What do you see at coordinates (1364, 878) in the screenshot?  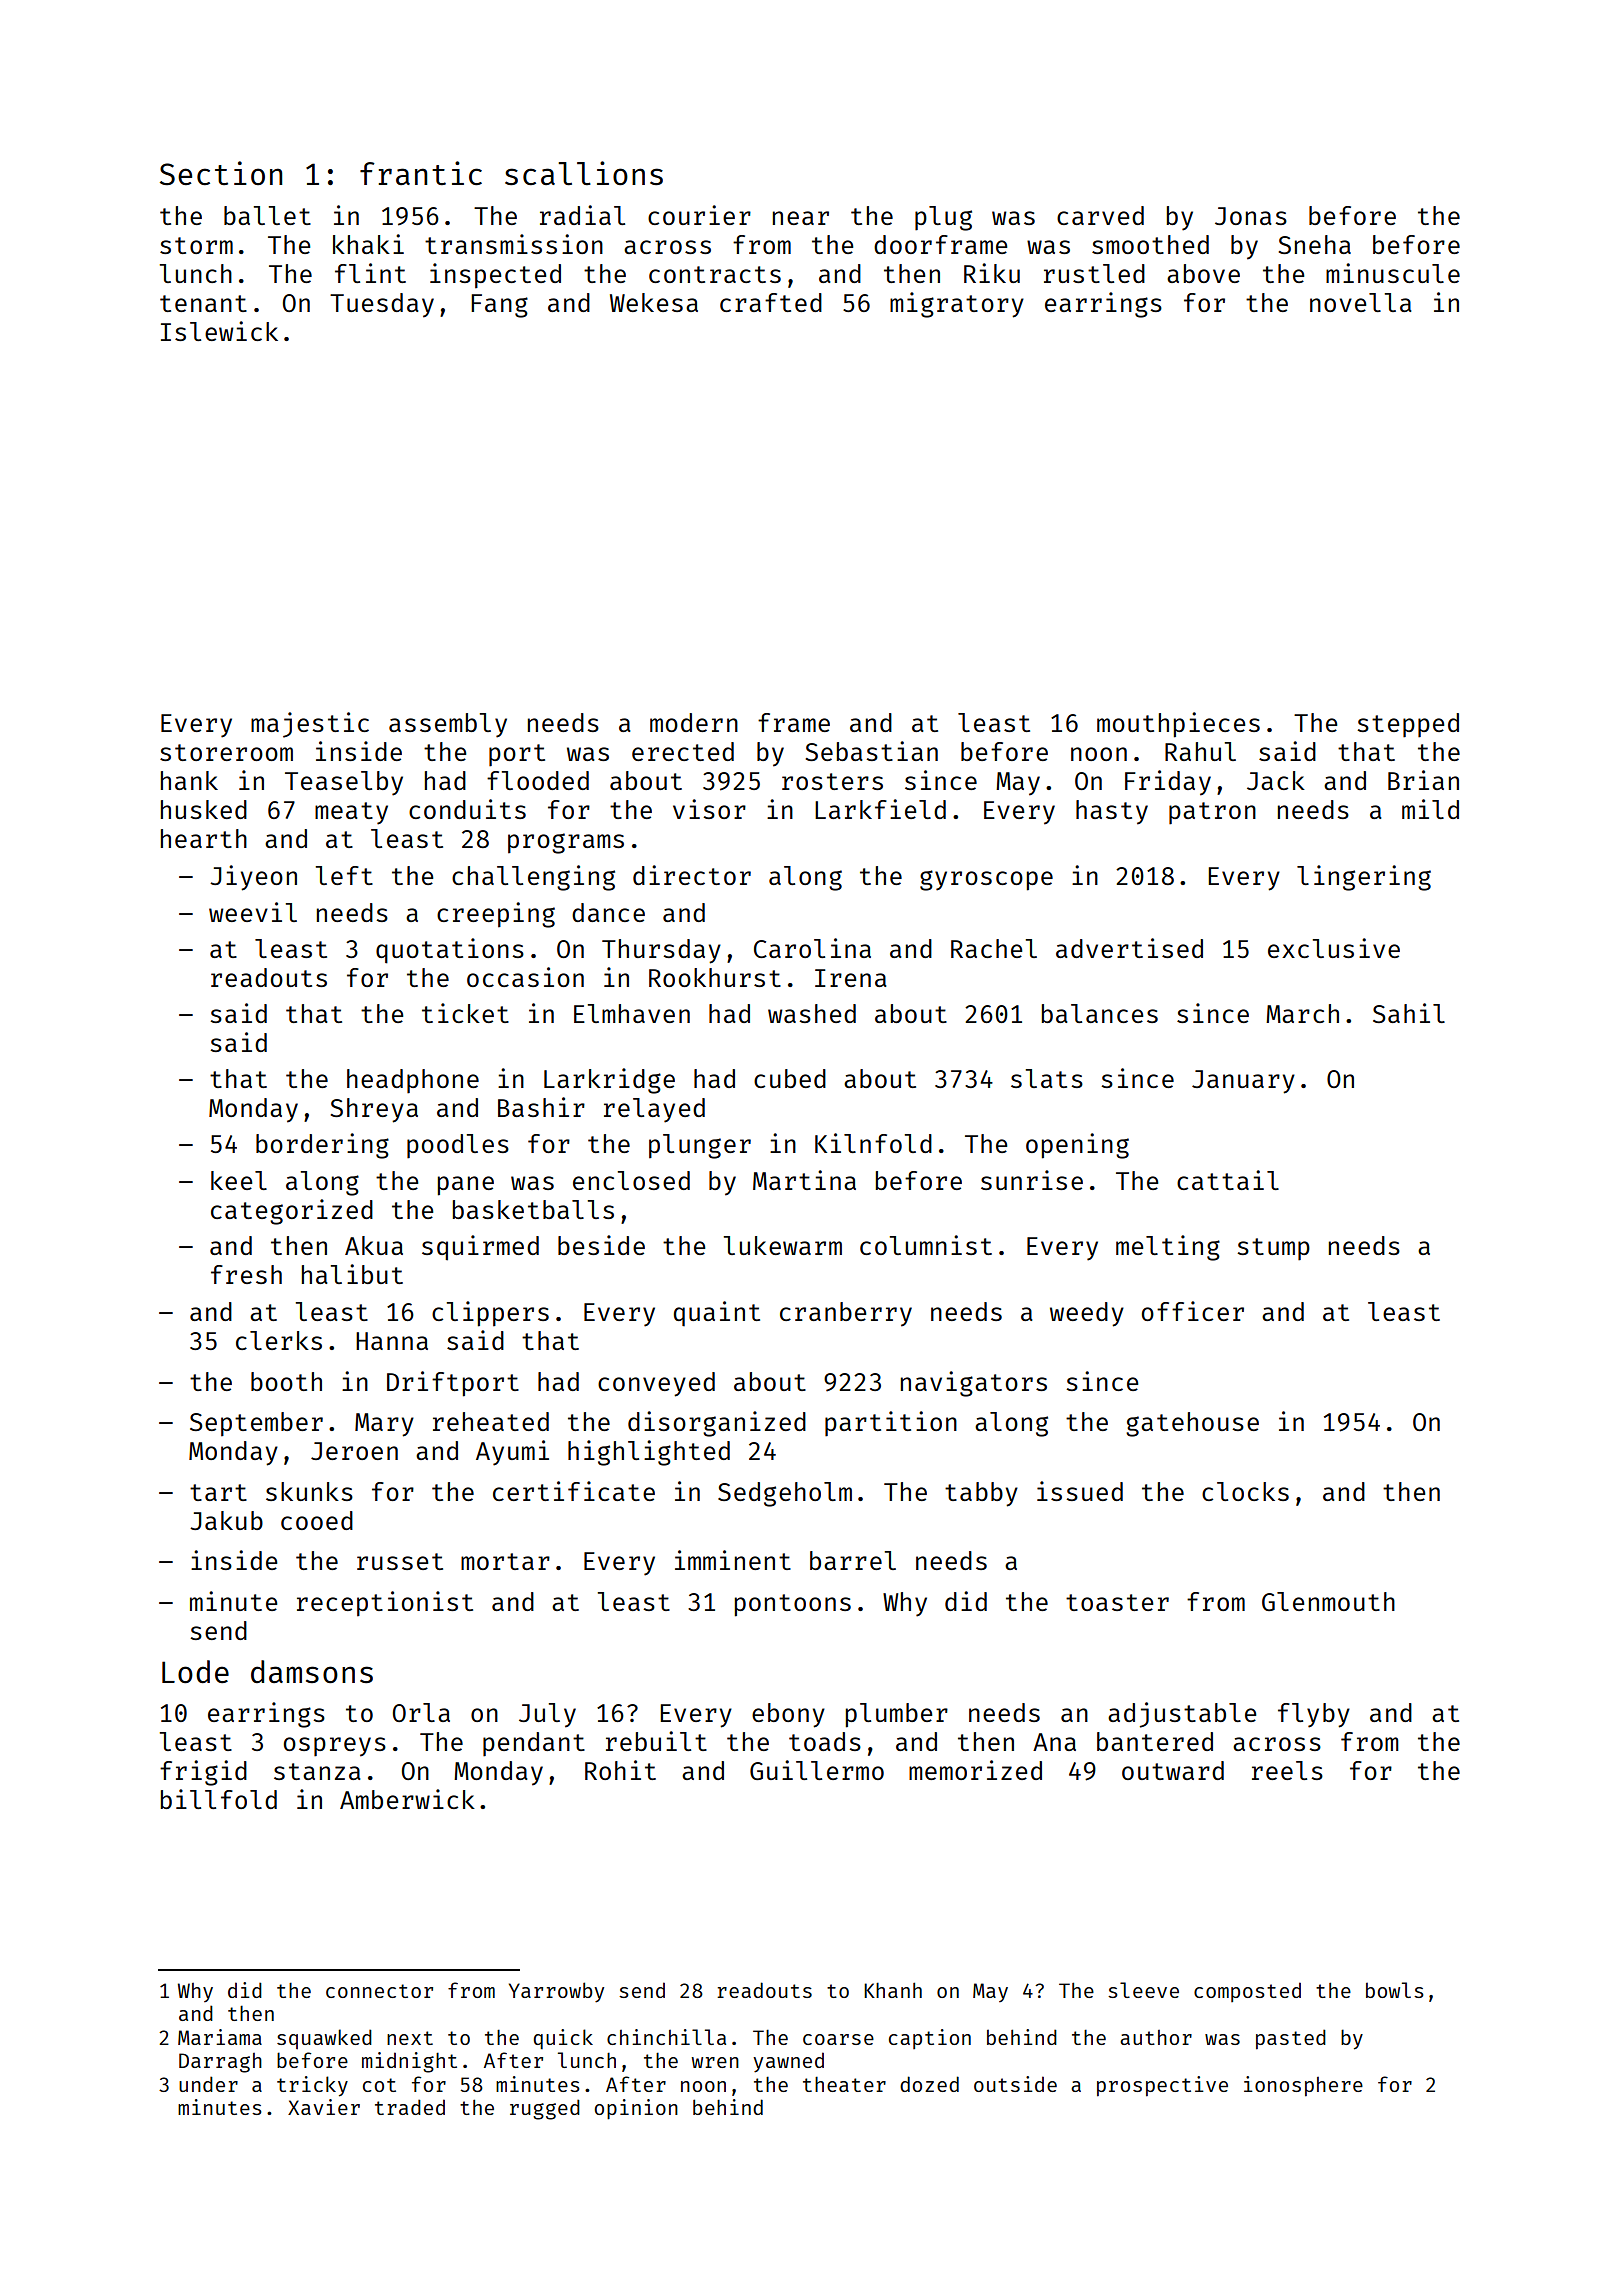 I see `lingering` at bounding box center [1364, 878].
